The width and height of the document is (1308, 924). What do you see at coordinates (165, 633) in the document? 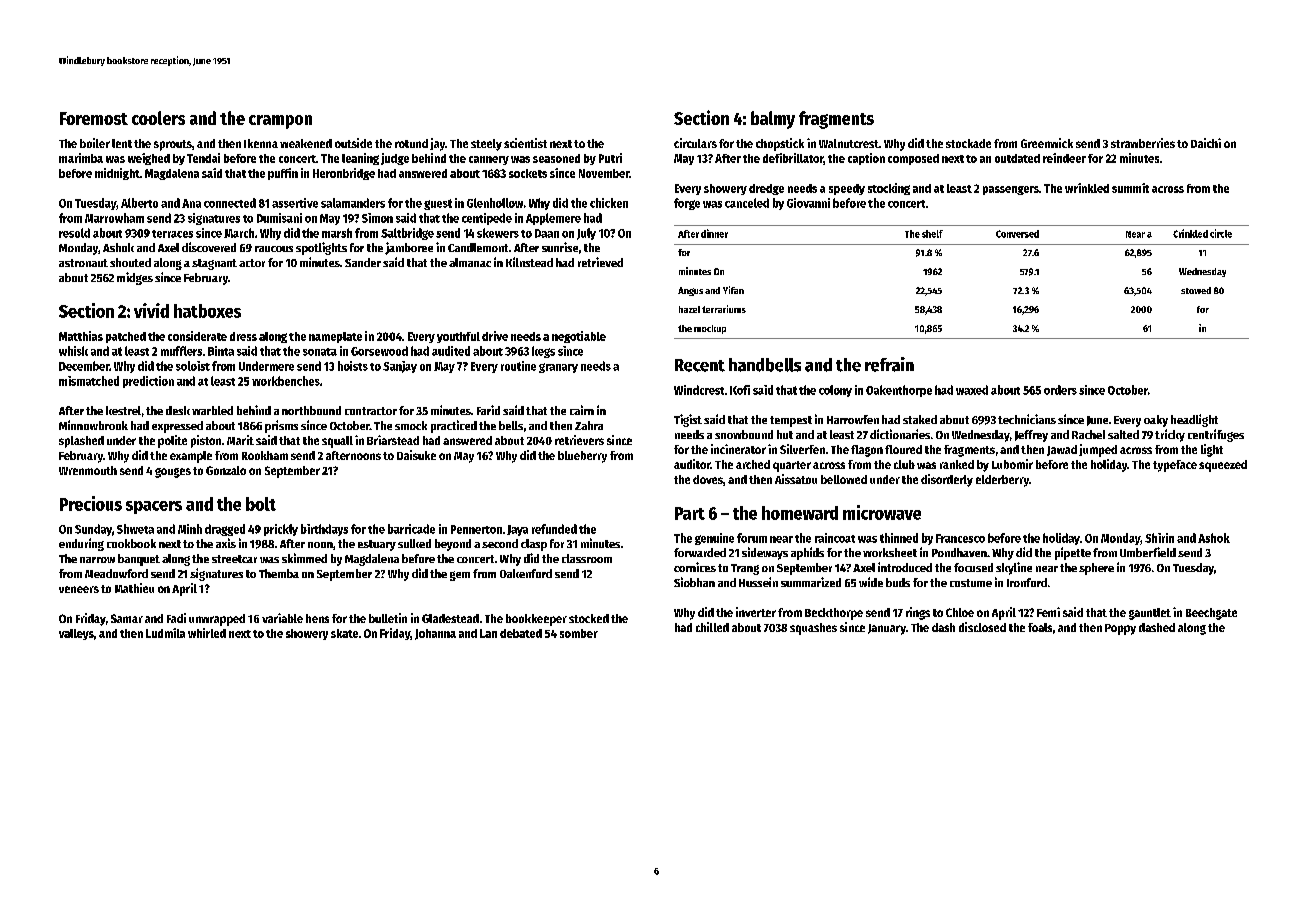
I see `Ludmila` at bounding box center [165, 633].
